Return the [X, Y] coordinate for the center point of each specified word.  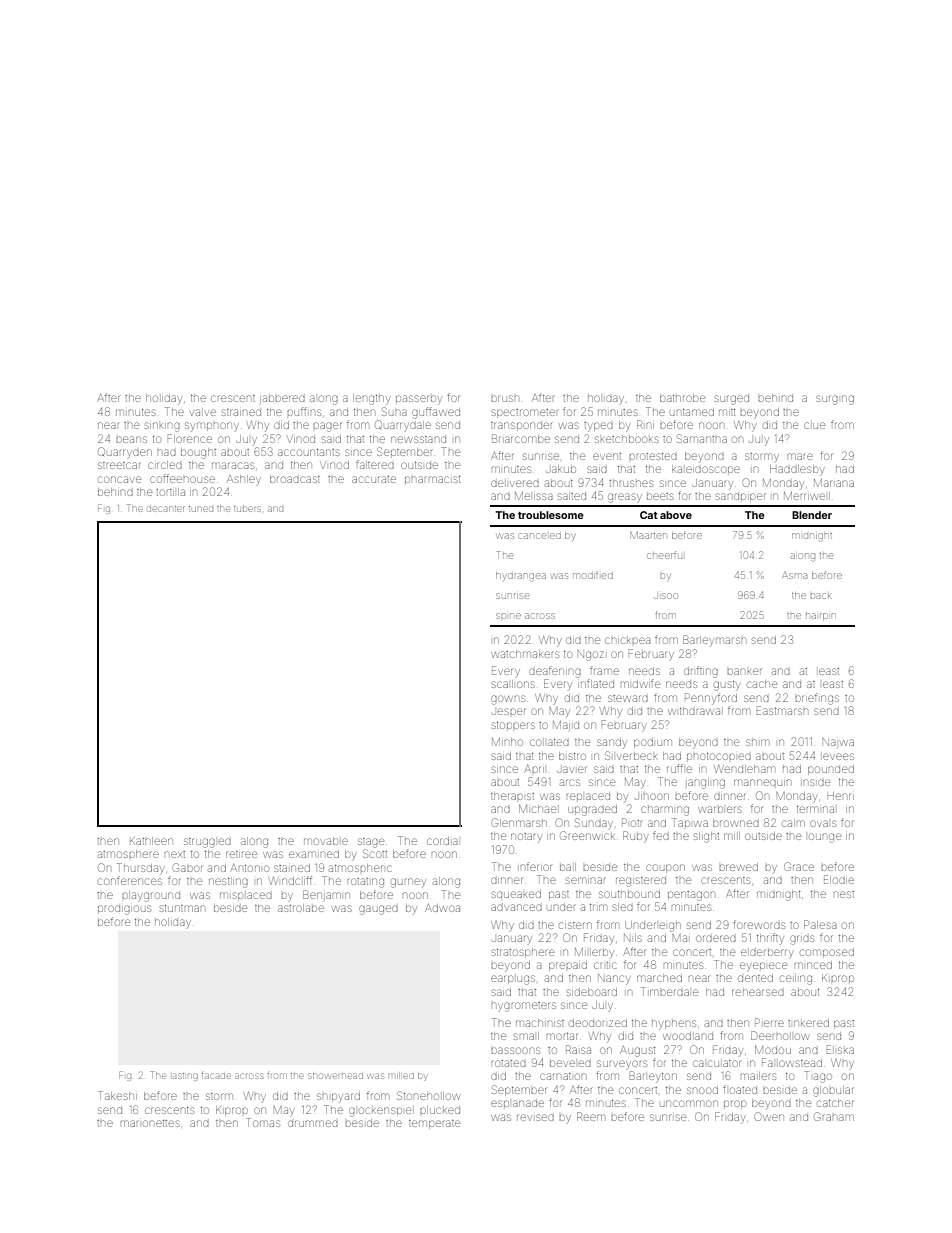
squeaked [516, 894]
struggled [207, 843]
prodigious [124, 910]
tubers [247, 509]
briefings [817, 699]
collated [549, 742]
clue [814, 425]
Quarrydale [403, 425]
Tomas [263, 1122]
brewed [739, 867]
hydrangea [521, 577]
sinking [162, 427]
